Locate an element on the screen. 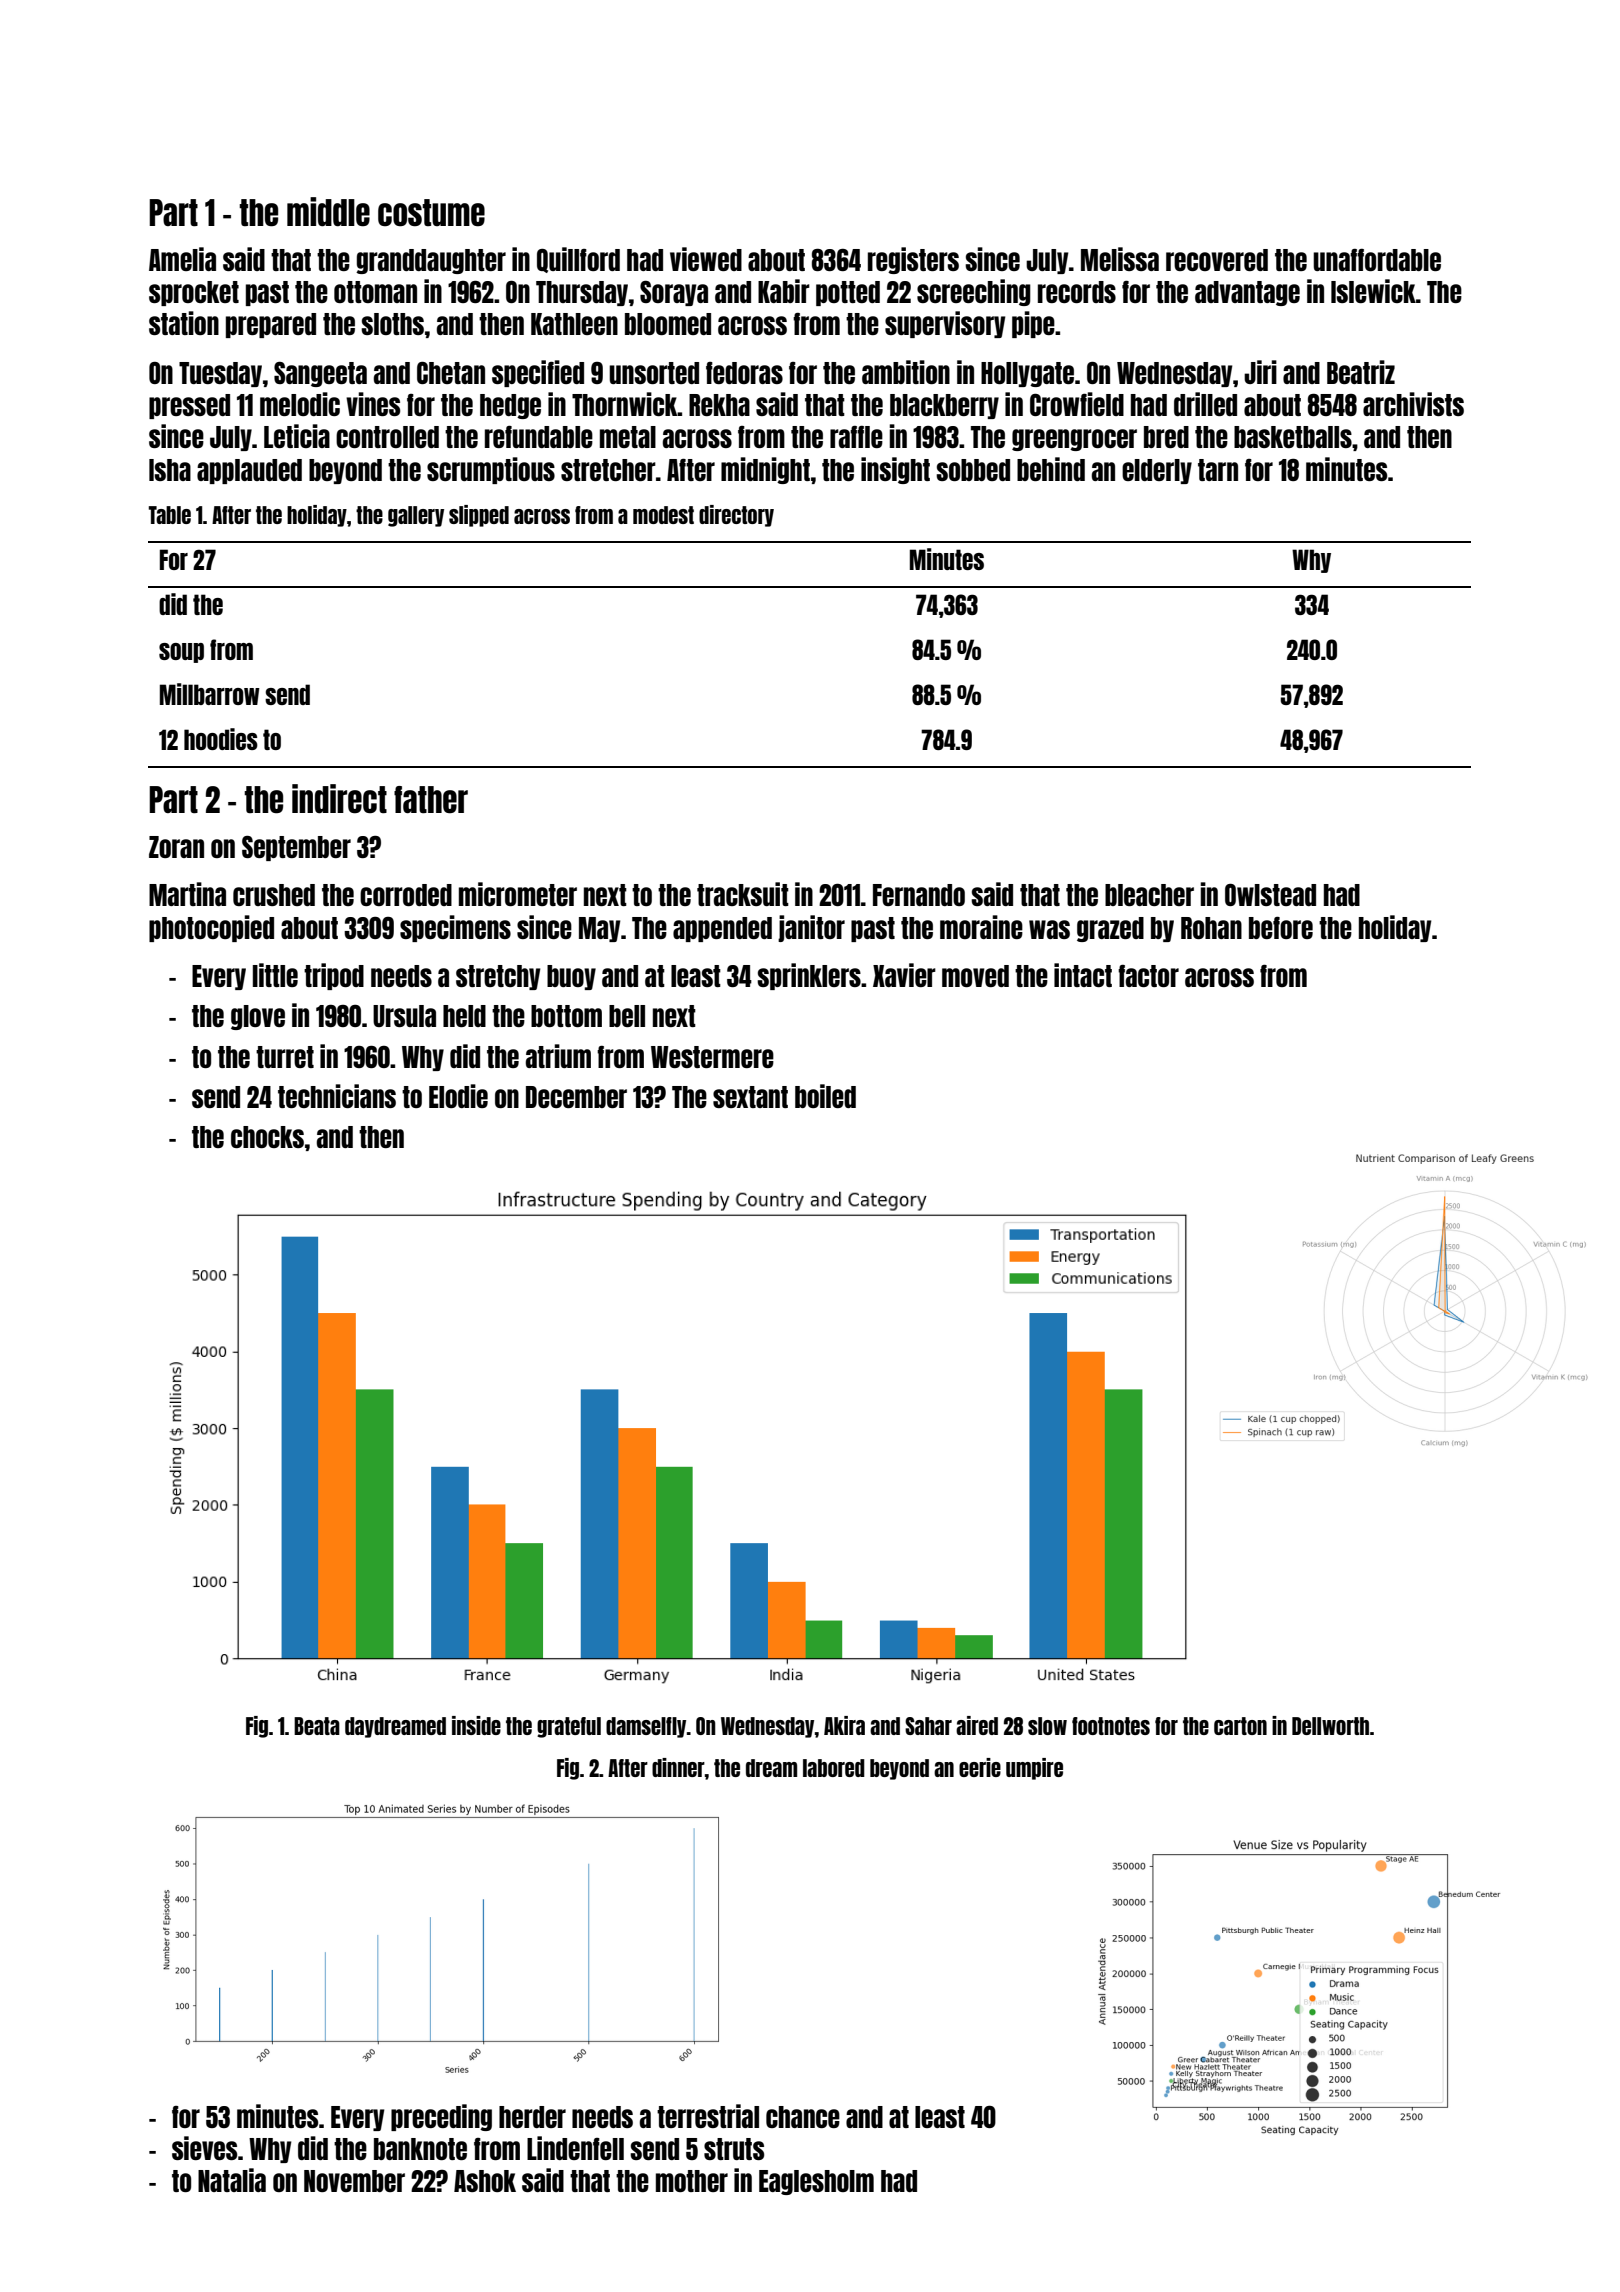 The image size is (1620, 2292). Lindenfell is located at coordinates (575, 2148).
